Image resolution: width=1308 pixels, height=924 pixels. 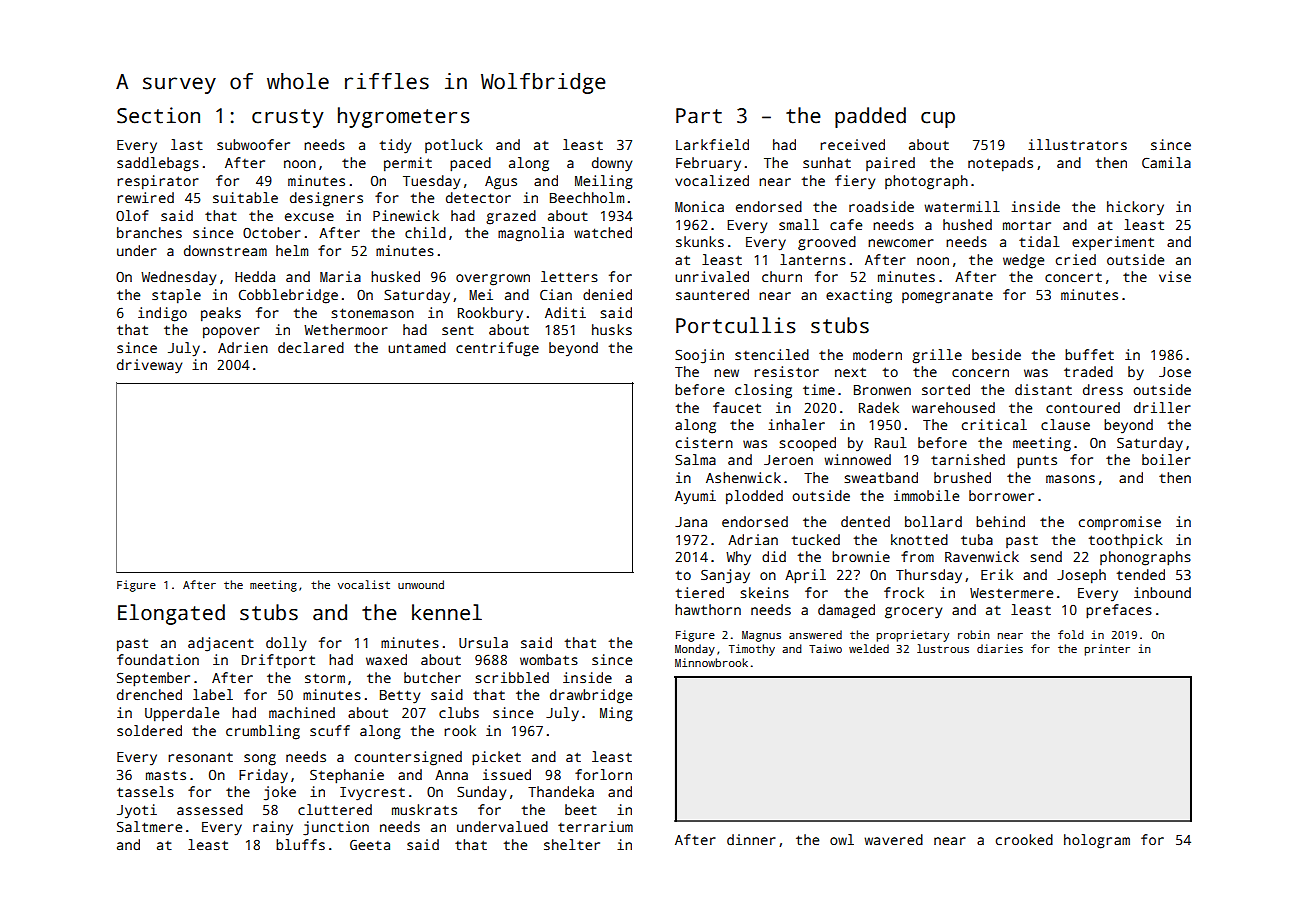 I want to click on scribbled, so click(x=512, y=677).
